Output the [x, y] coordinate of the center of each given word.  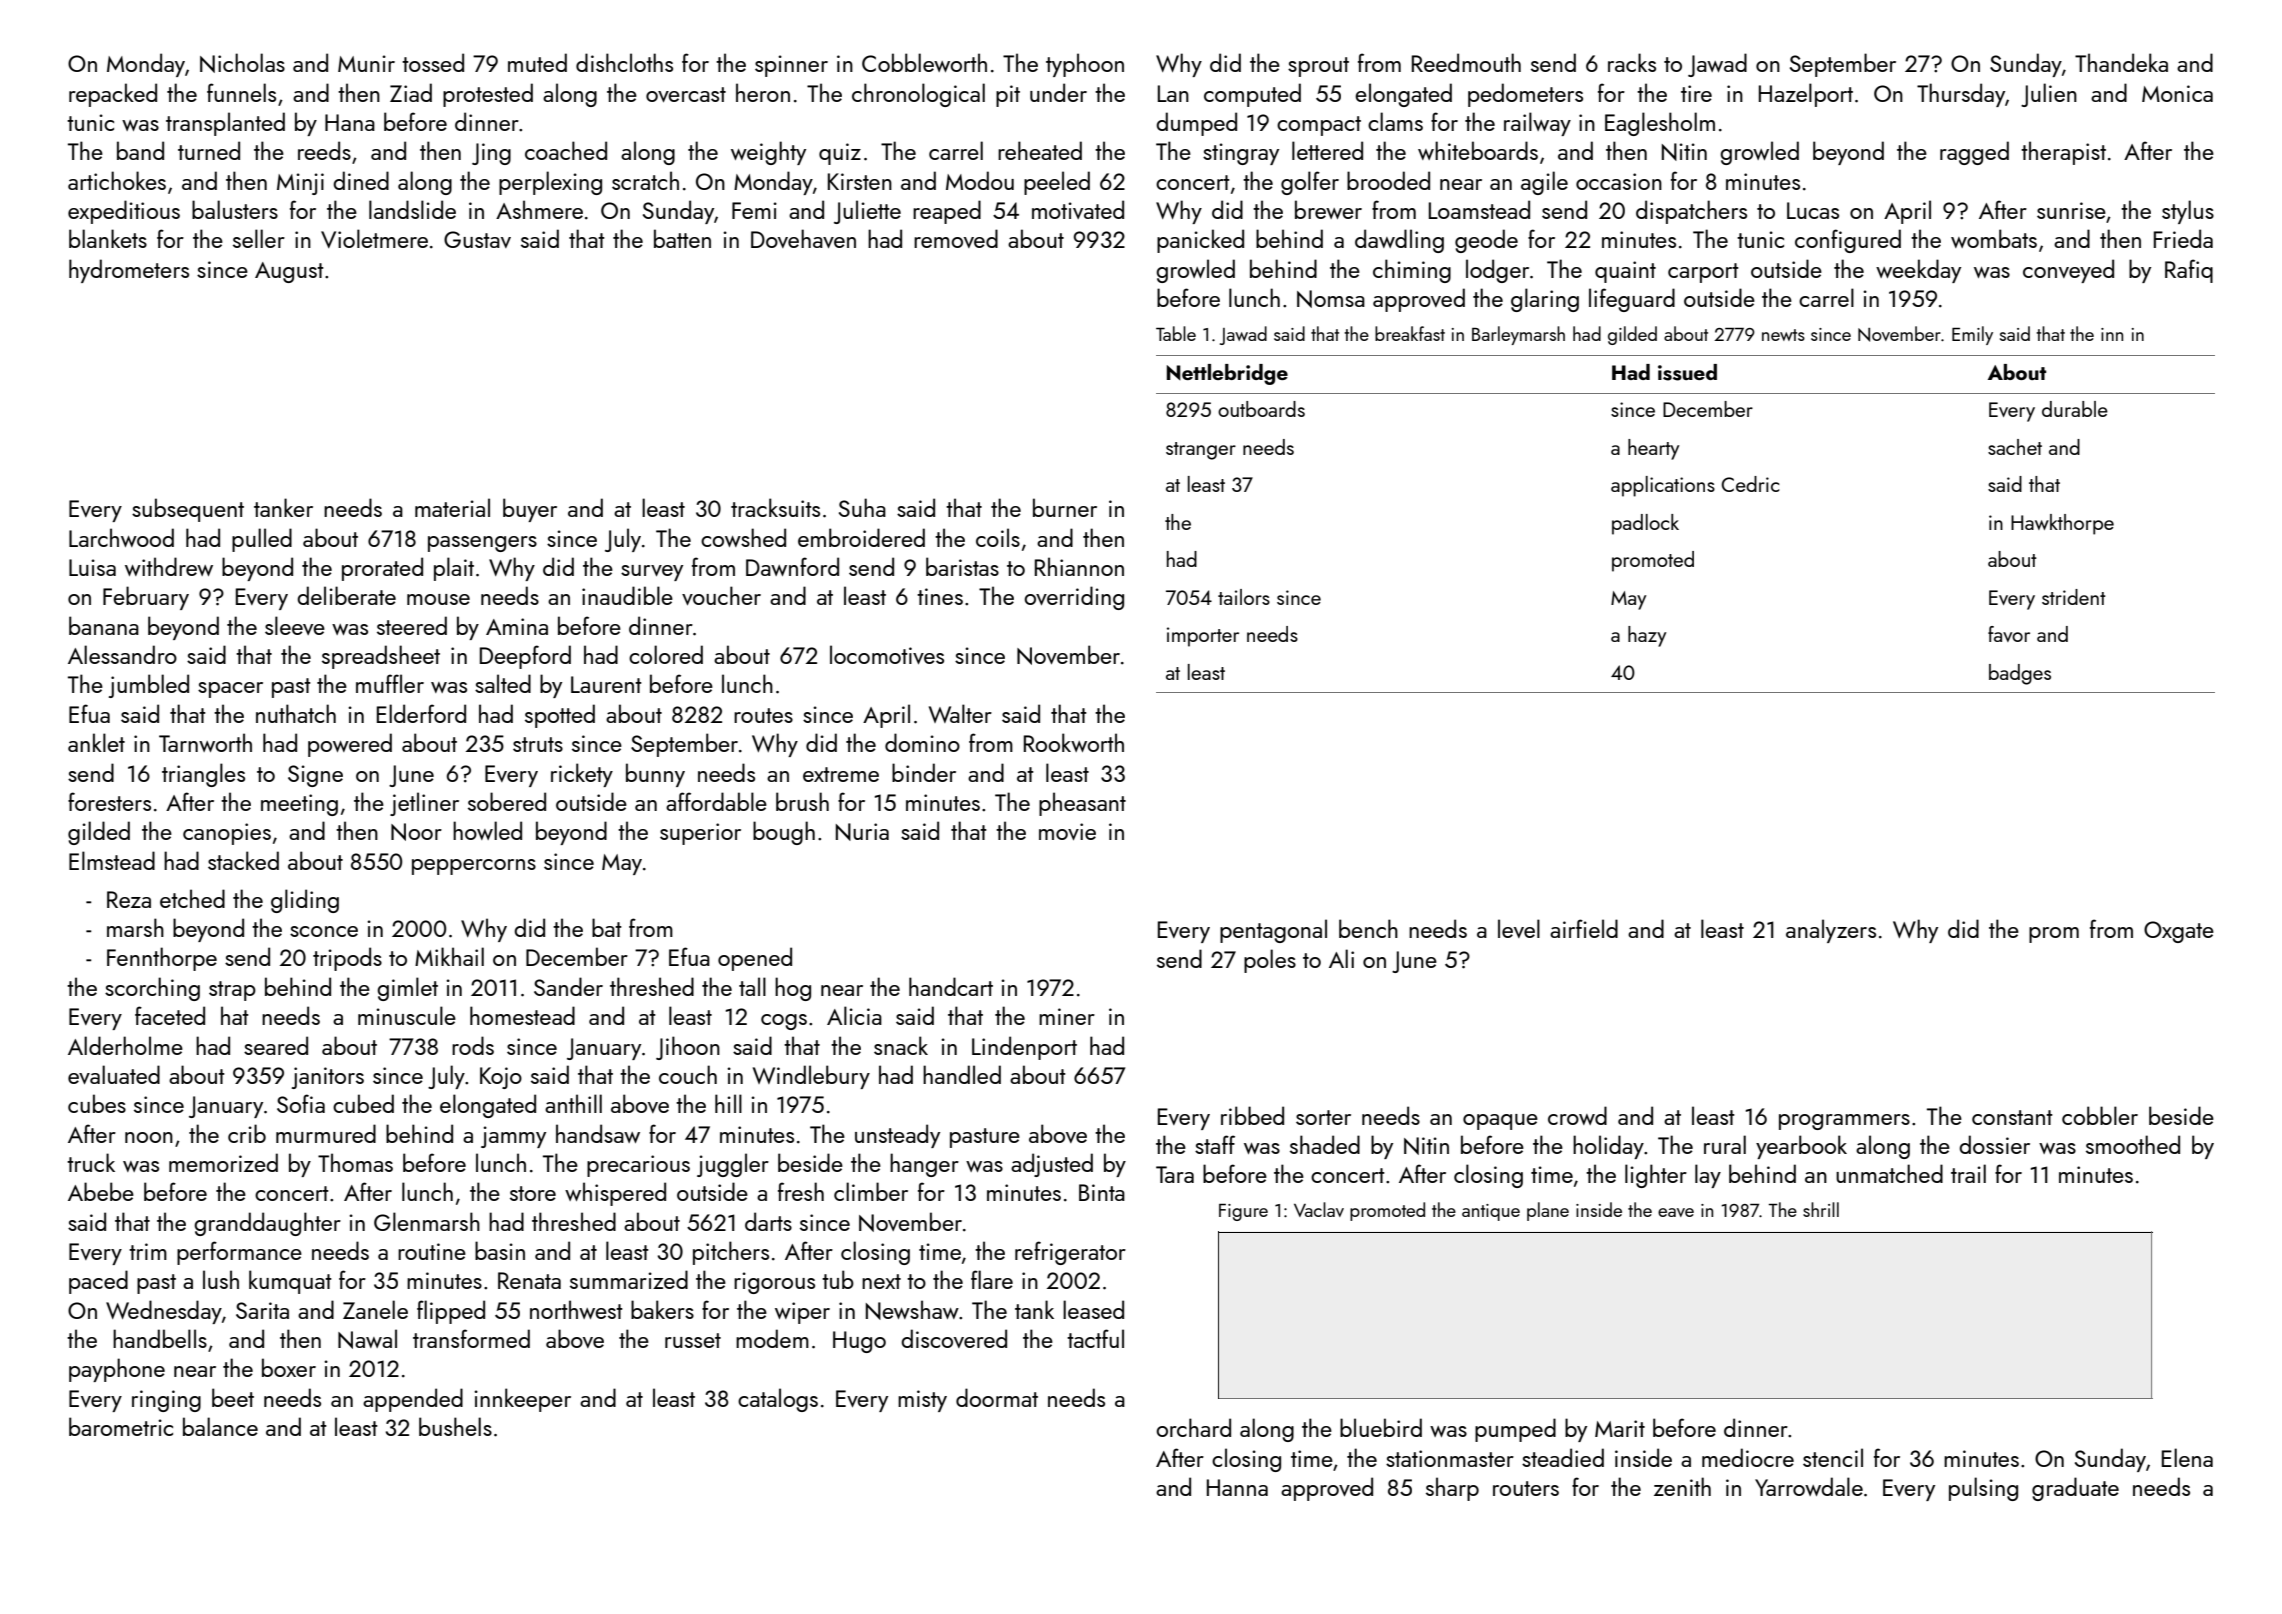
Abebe [101, 1191]
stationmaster [1450, 1458]
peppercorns [474, 867]
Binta [1102, 1192]
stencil [1833, 1457]
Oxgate [2179, 932]
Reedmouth [1466, 62]
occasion [1619, 181]
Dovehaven [803, 238]
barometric [121, 1426]
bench [1368, 928]
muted [537, 62]
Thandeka [2121, 62]
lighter [1656, 1176]
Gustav [477, 239]
